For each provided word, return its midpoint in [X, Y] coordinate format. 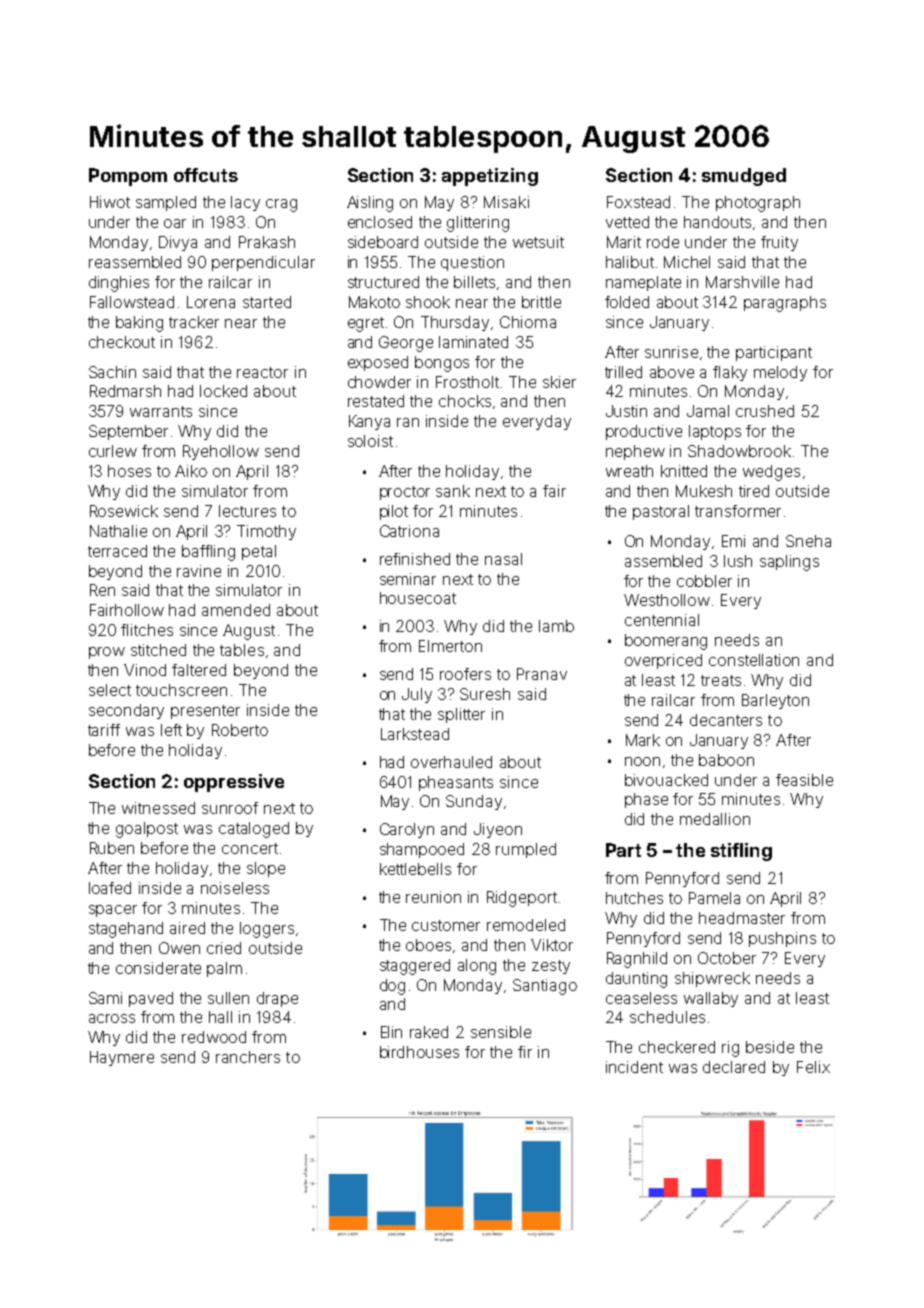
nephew [635, 452]
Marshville [742, 282]
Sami [105, 998]
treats [721, 680]
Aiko [191, 471]
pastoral [661, 512]
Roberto [240, 730]
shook [428, 302]
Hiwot [110, 202]
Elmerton [450, 646]
